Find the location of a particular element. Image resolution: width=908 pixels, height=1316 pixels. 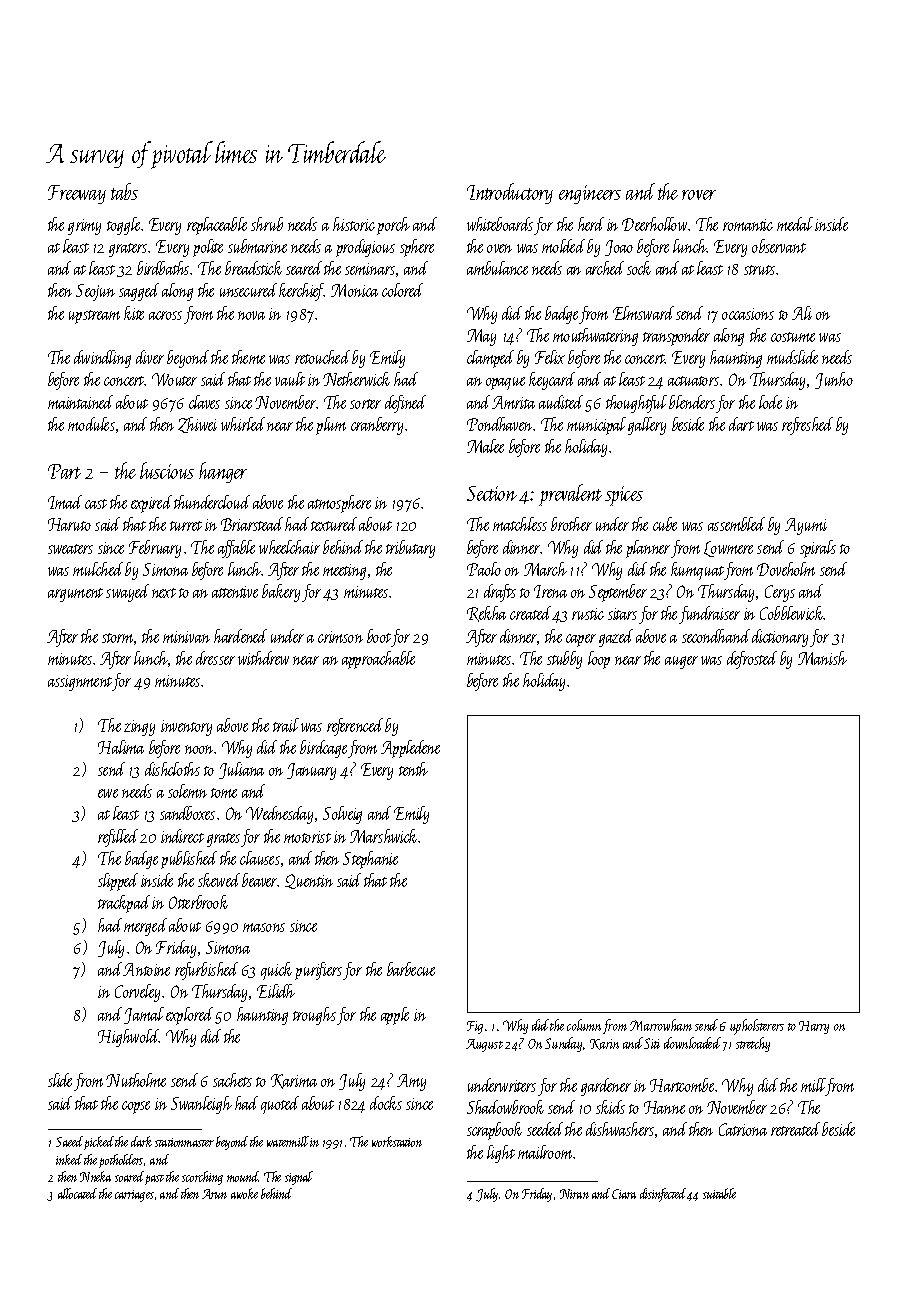

replaceable is located at coordinates (217, 226).
